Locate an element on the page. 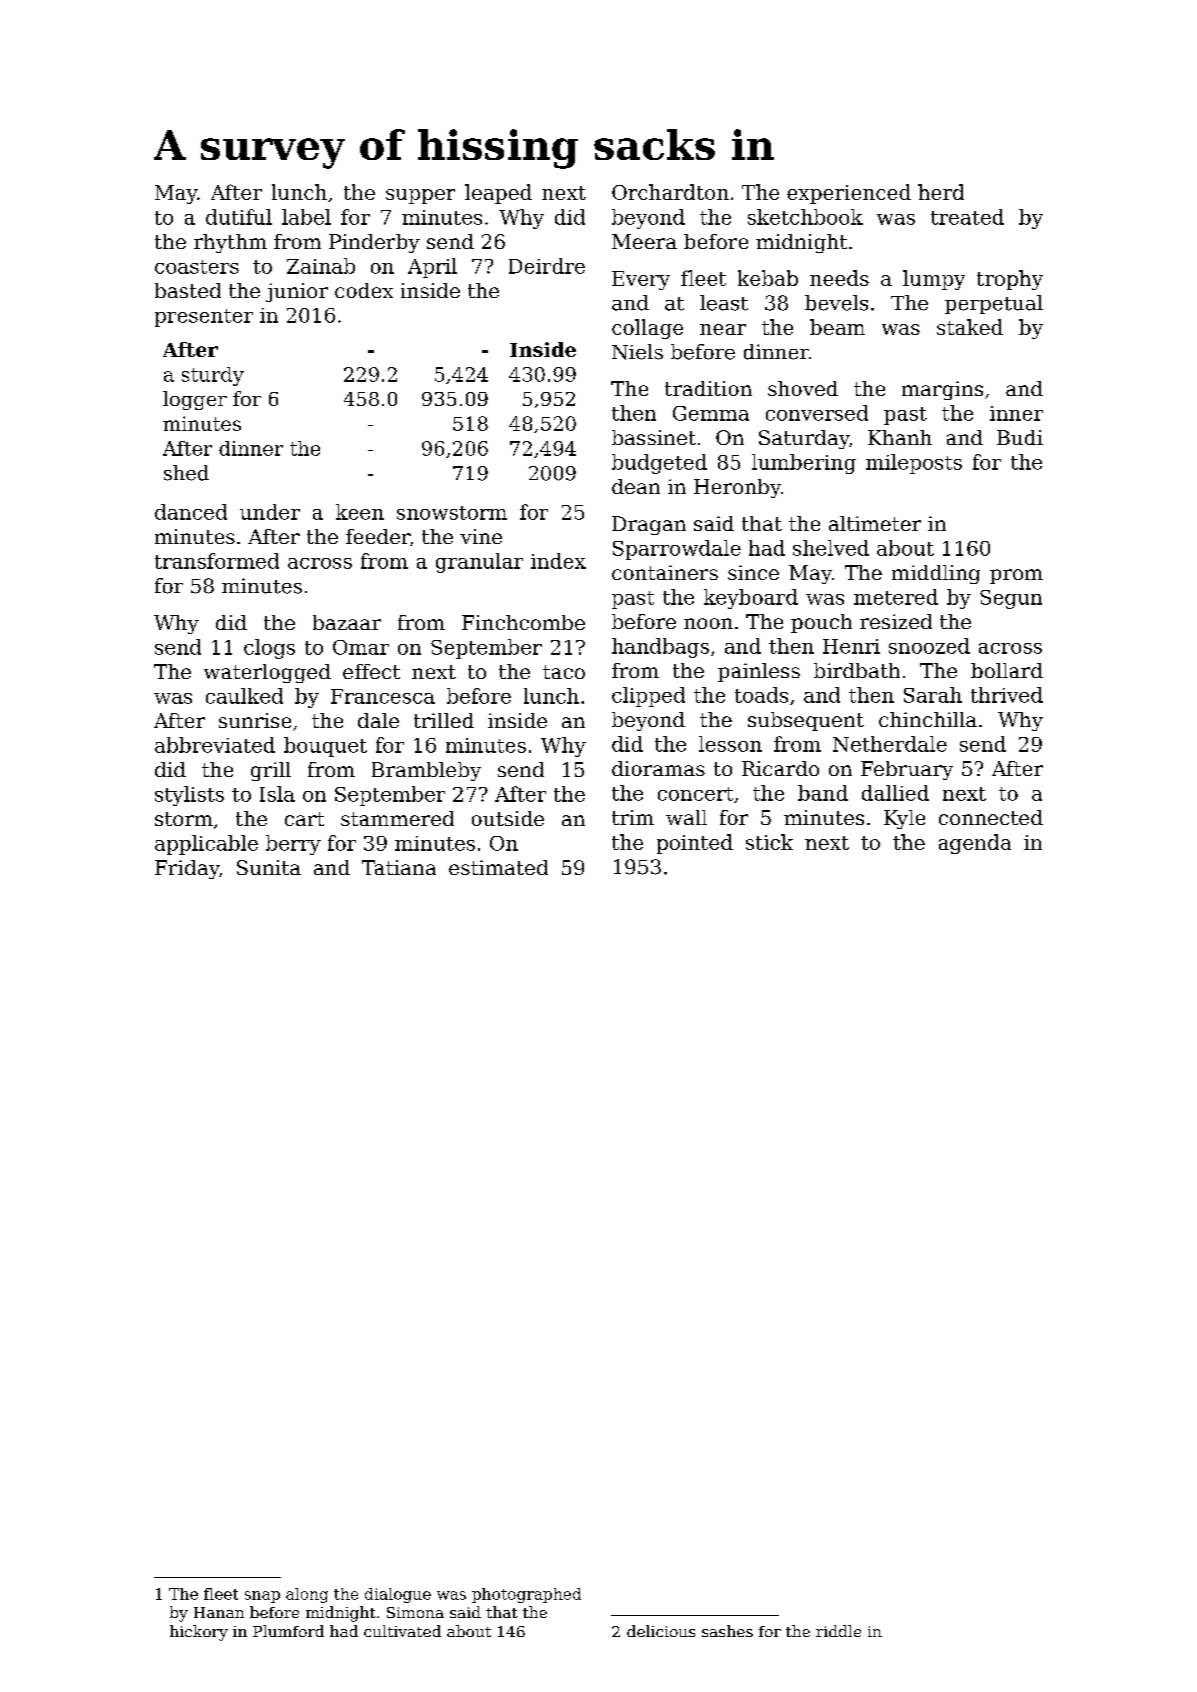 The height and width of the page is (1692, 1197). cultivated is located at coordinates (402, 1631).
